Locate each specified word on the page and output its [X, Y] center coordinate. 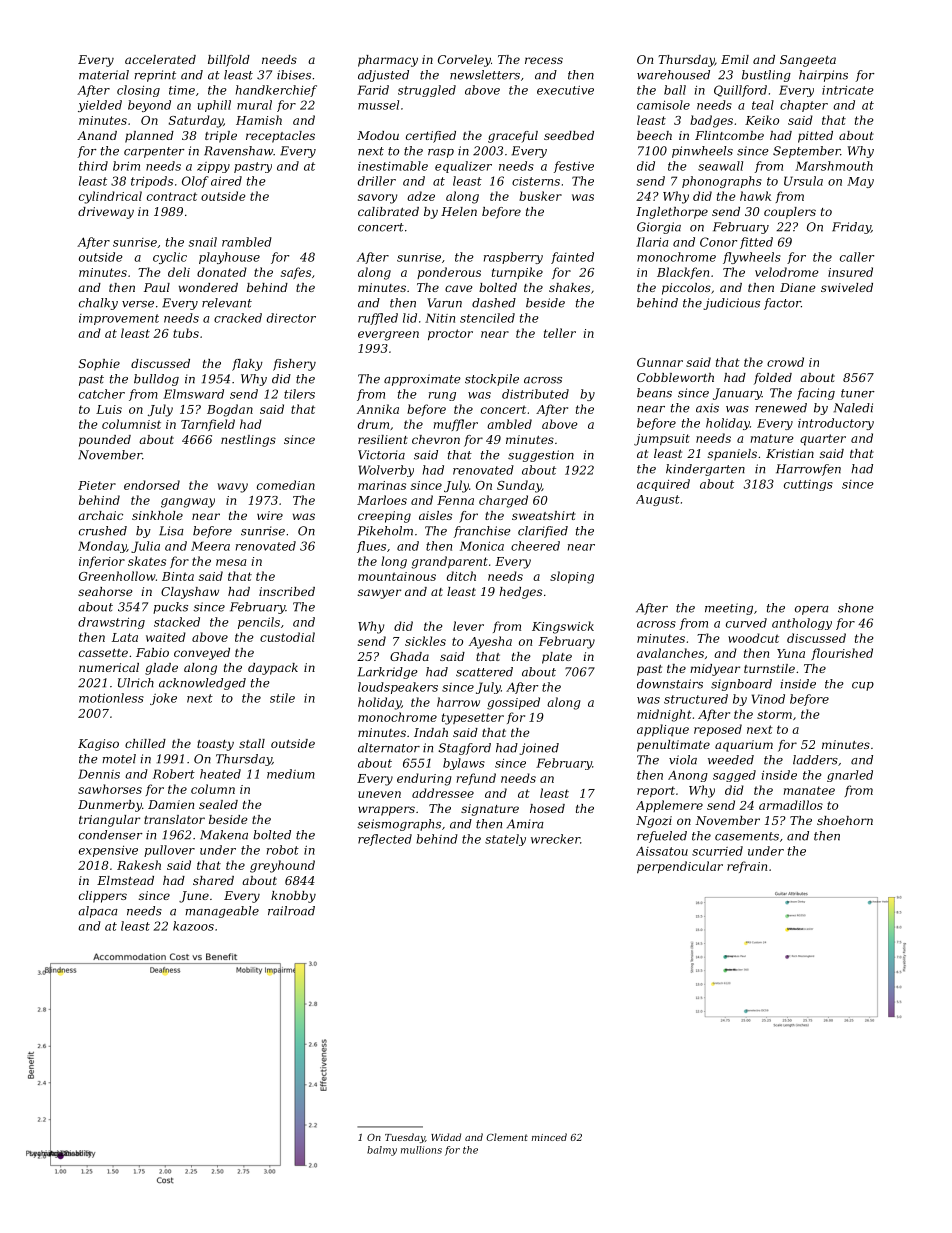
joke [163, 699]
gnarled [850, 776]
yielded [100, 106]
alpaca [98, 912]
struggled [427, 91]
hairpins [823, 76]
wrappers [386, 811]
